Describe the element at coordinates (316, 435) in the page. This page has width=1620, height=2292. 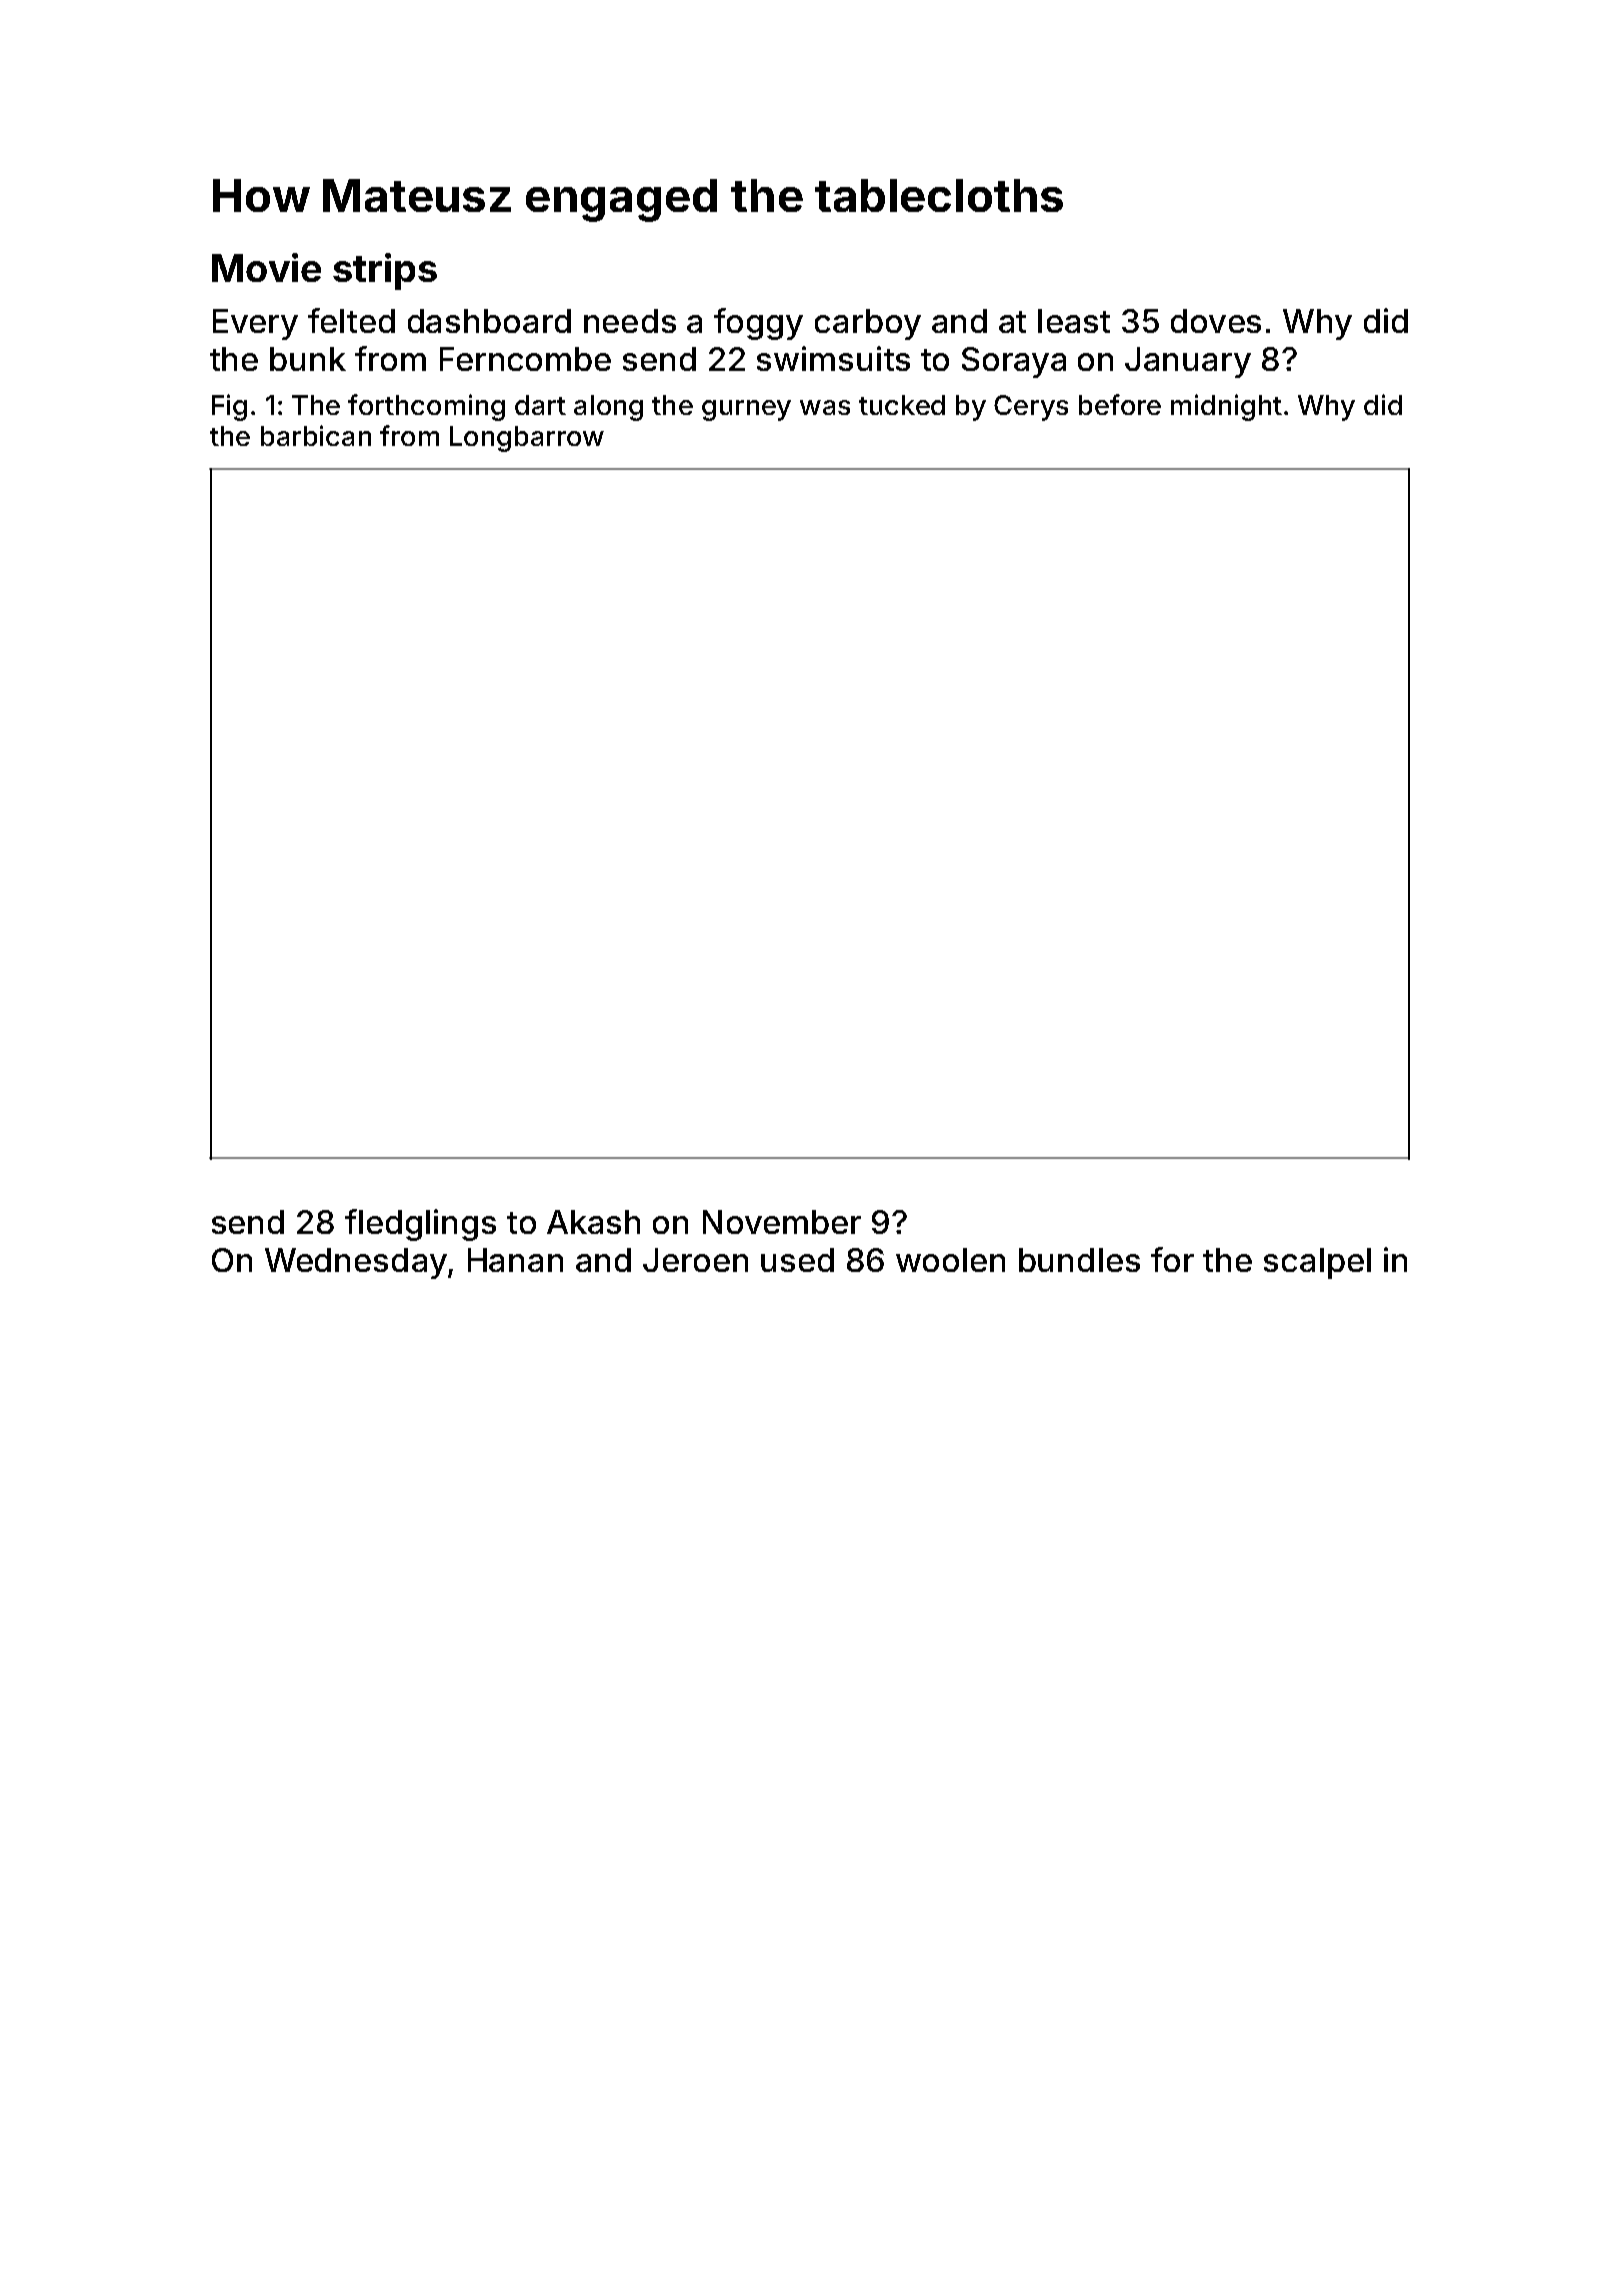
I see `barbican` at that location.
